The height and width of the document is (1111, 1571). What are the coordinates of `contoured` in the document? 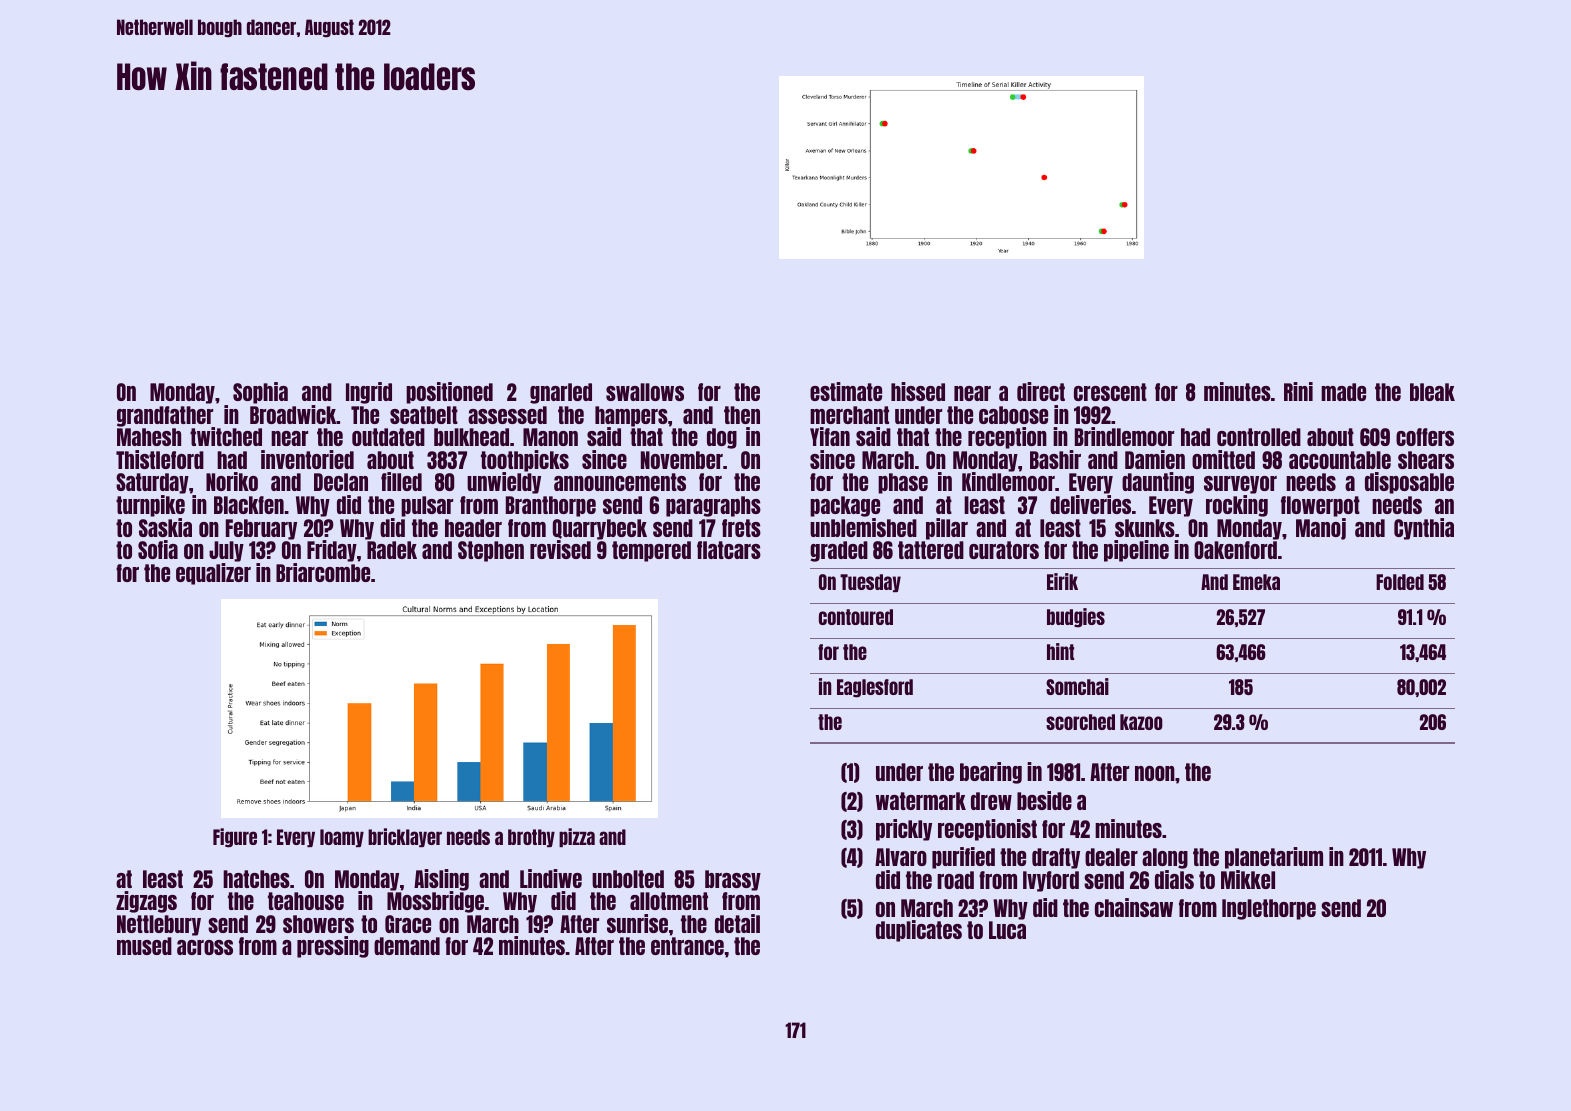 It's located at (856, 617).
